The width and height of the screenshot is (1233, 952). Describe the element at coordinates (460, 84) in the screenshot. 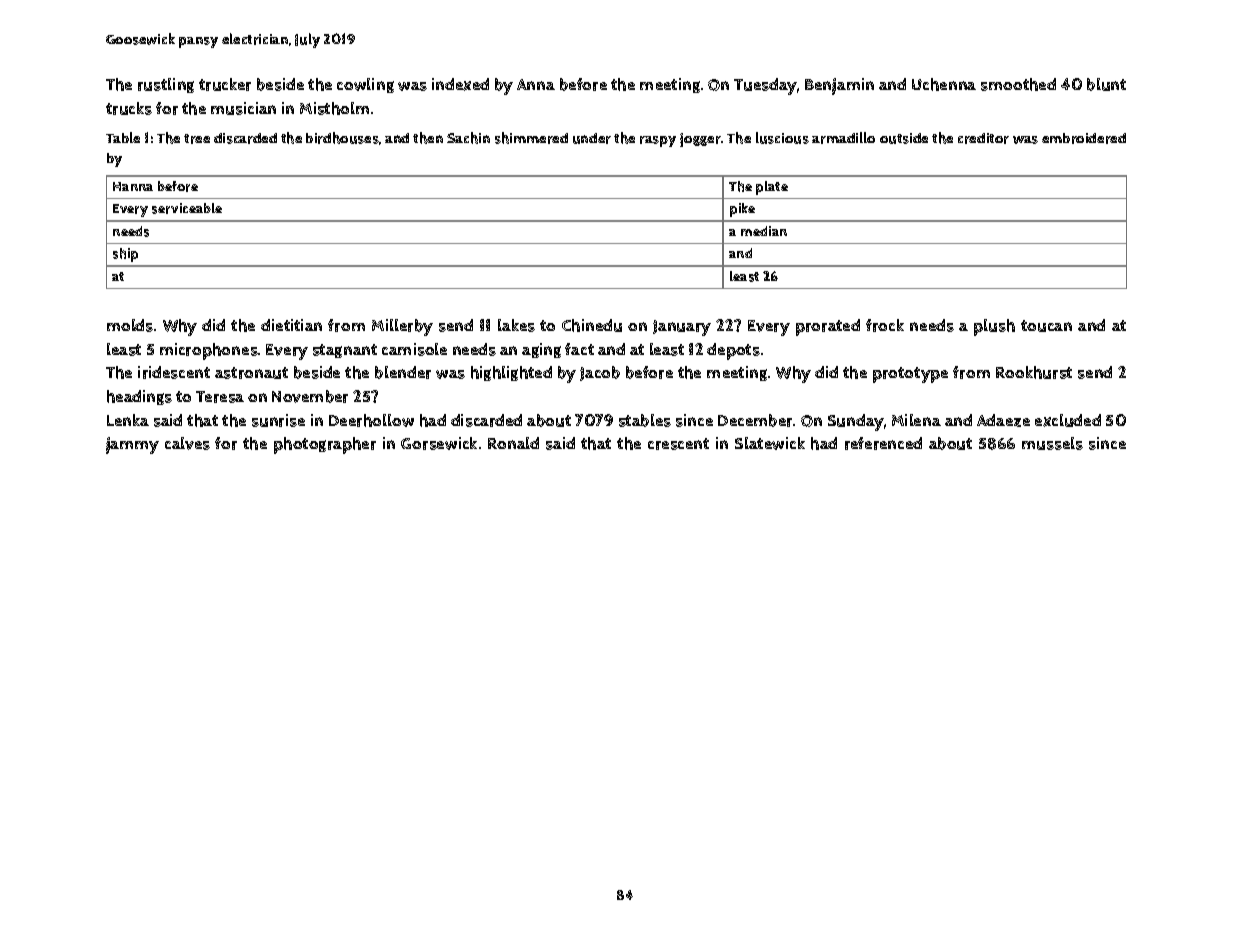

I see `indexed` at that location.
